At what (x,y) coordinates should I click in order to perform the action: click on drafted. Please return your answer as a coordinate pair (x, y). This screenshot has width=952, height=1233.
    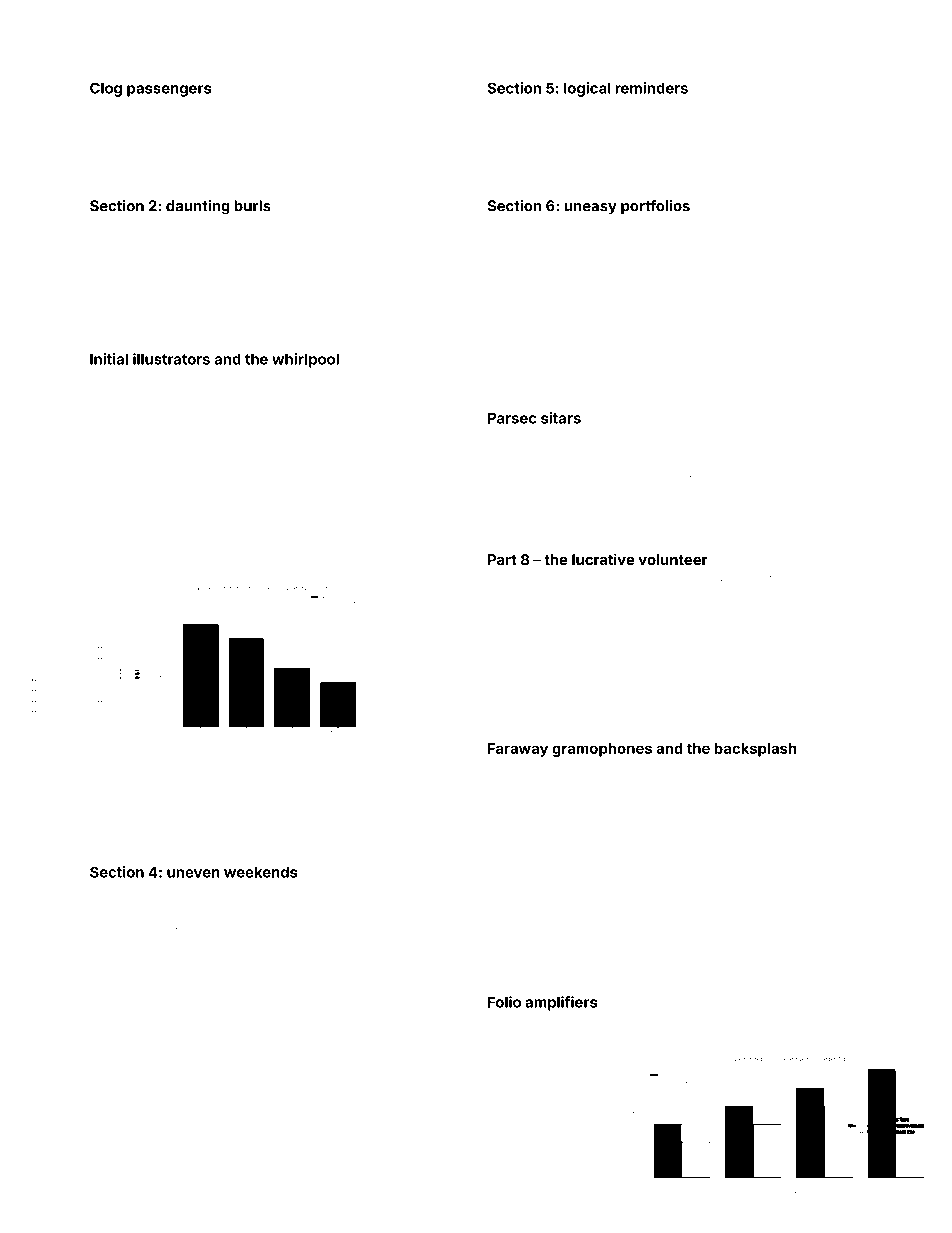
    Looking at the image, I should click on (525, 138).
